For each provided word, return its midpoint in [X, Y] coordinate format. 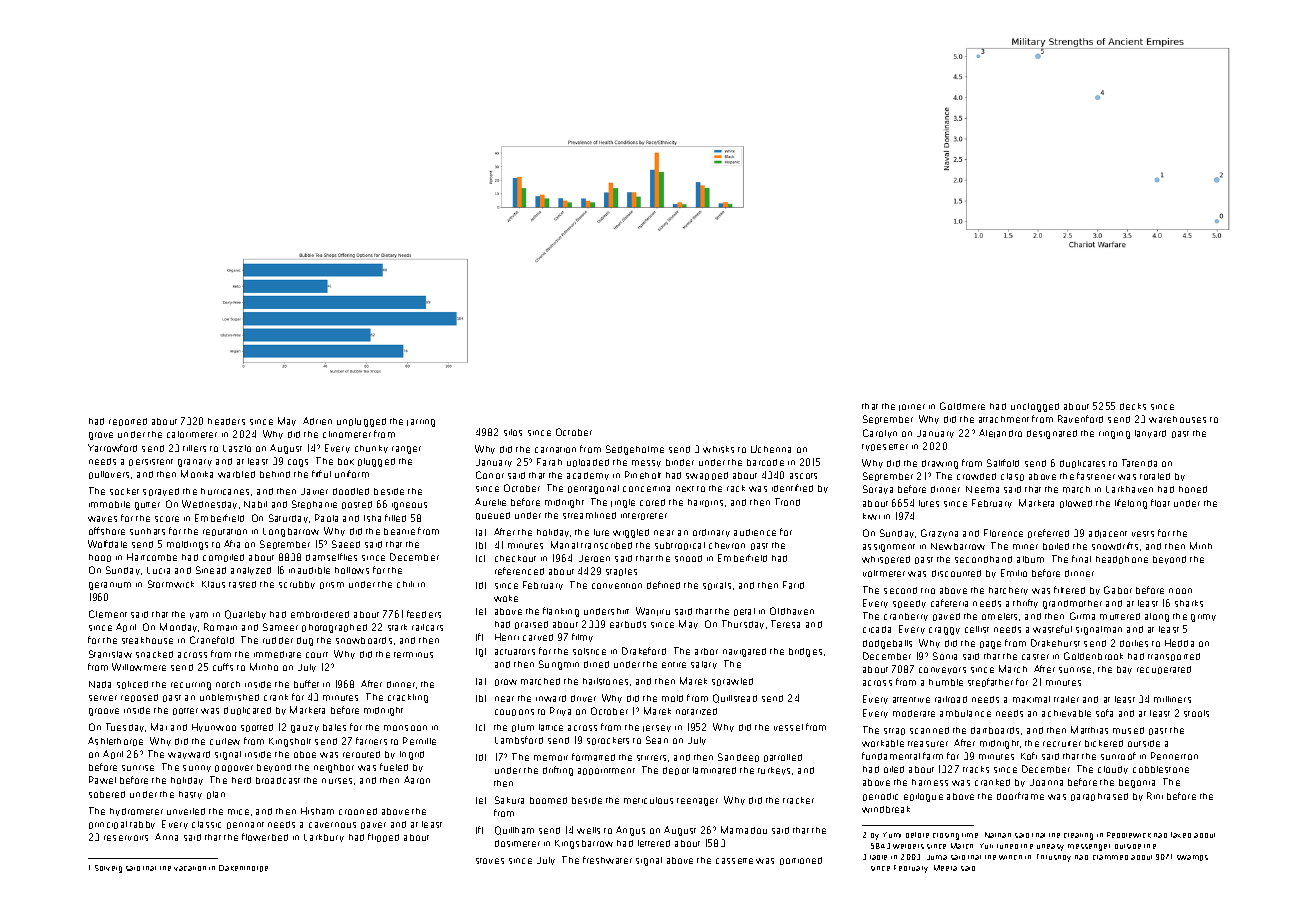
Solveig [108, 869]
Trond [787, 502]
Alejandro [1000, 433]
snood [688, 558]
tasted [242, 584]
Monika [197, 474]
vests [1143, 534]
